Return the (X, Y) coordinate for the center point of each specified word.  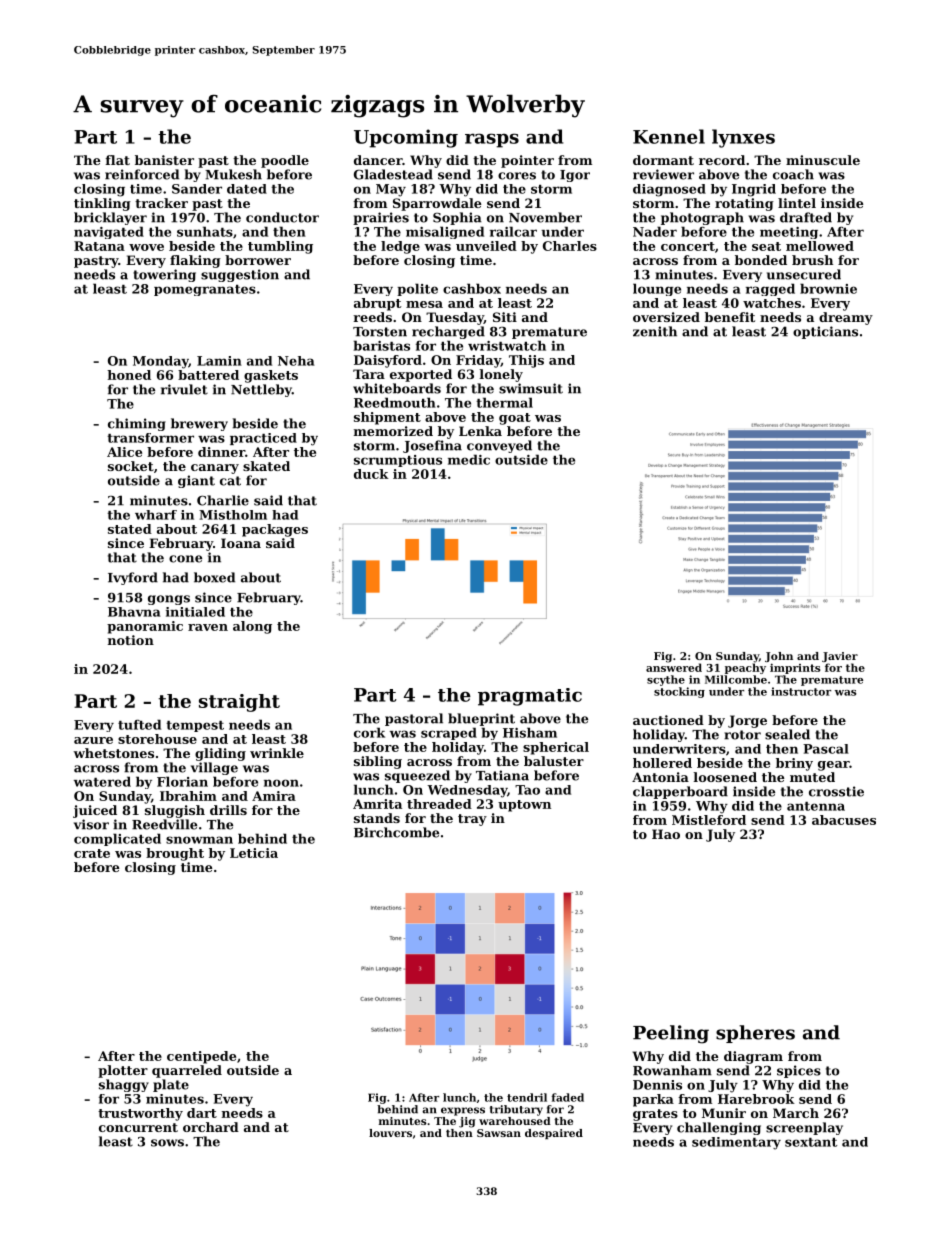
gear (833, 766)
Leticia (254, 853)
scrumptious (398, 461)
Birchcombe (396, 832)
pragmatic (530, 697)
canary (215, 469)
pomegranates (205, 290)
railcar (513, 231)
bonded (761, 260)
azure (93, 740)
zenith (655, 331)
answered (674, 667)
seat (766, 246)
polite (417, 289)
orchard (211, 1127)
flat (118, 160)
